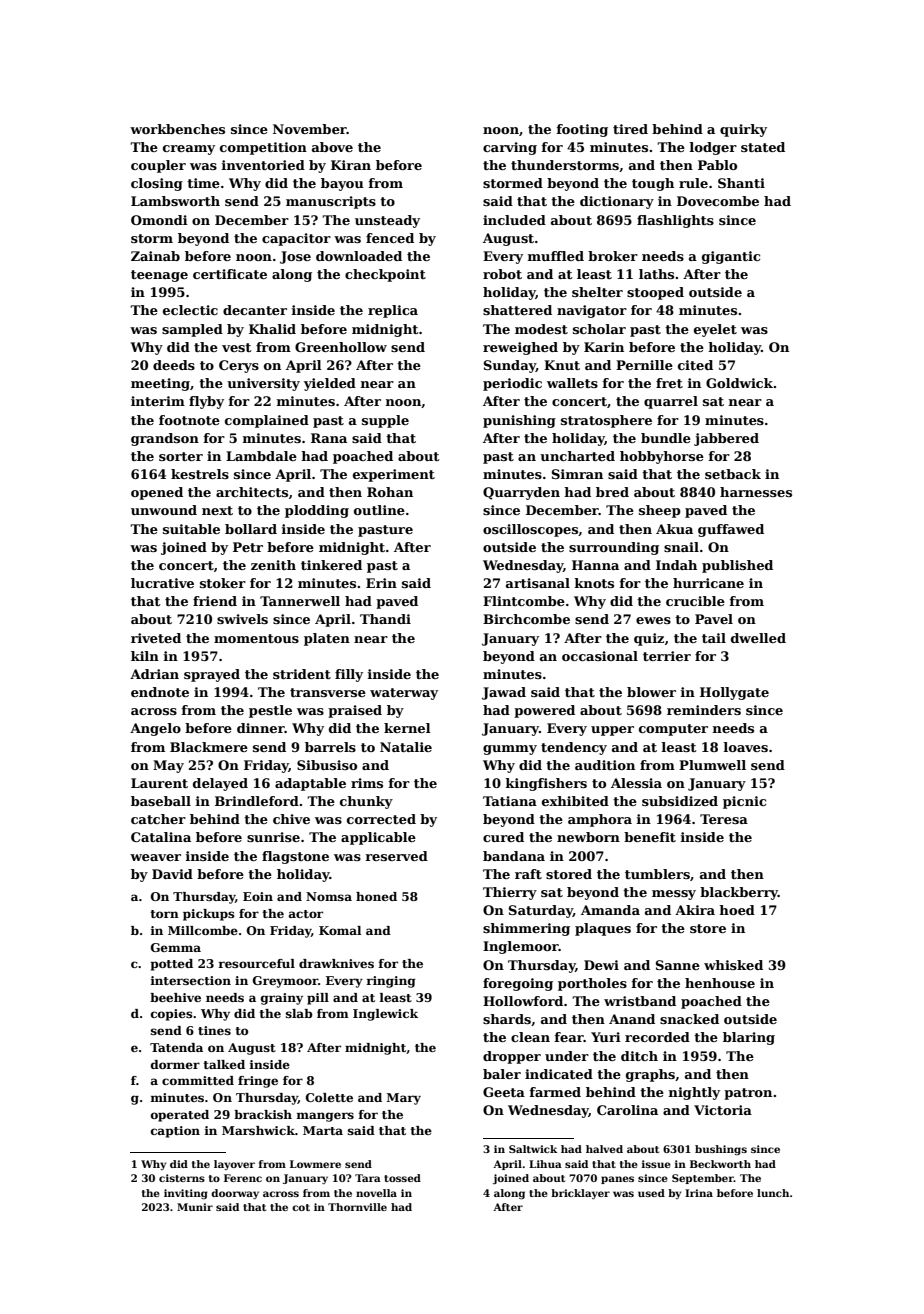  I want to click on whisked, so click(733, 965).
